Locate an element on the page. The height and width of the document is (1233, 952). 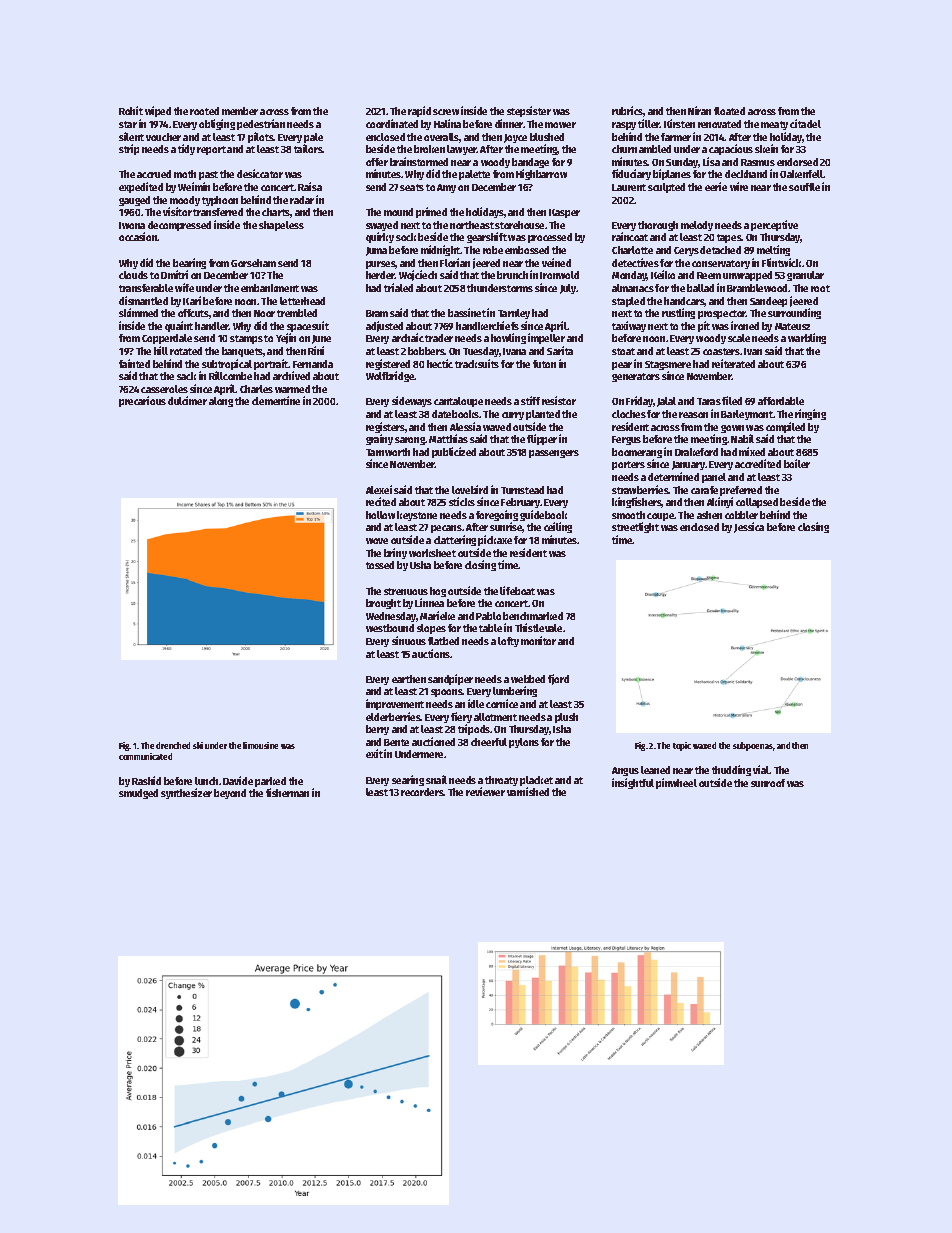
rapid is located at coordinates (419, 111).
